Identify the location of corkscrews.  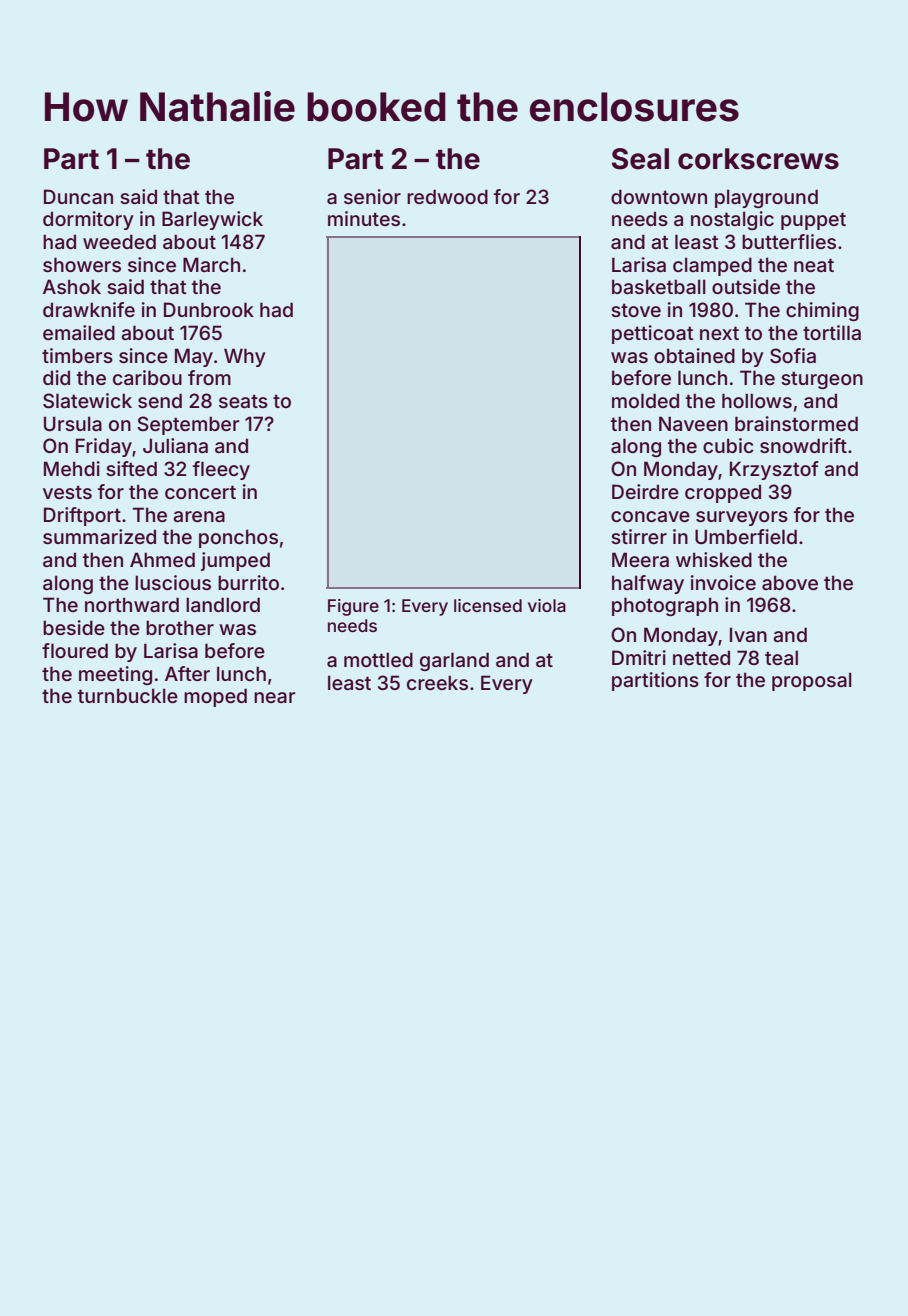
(758, 159).
